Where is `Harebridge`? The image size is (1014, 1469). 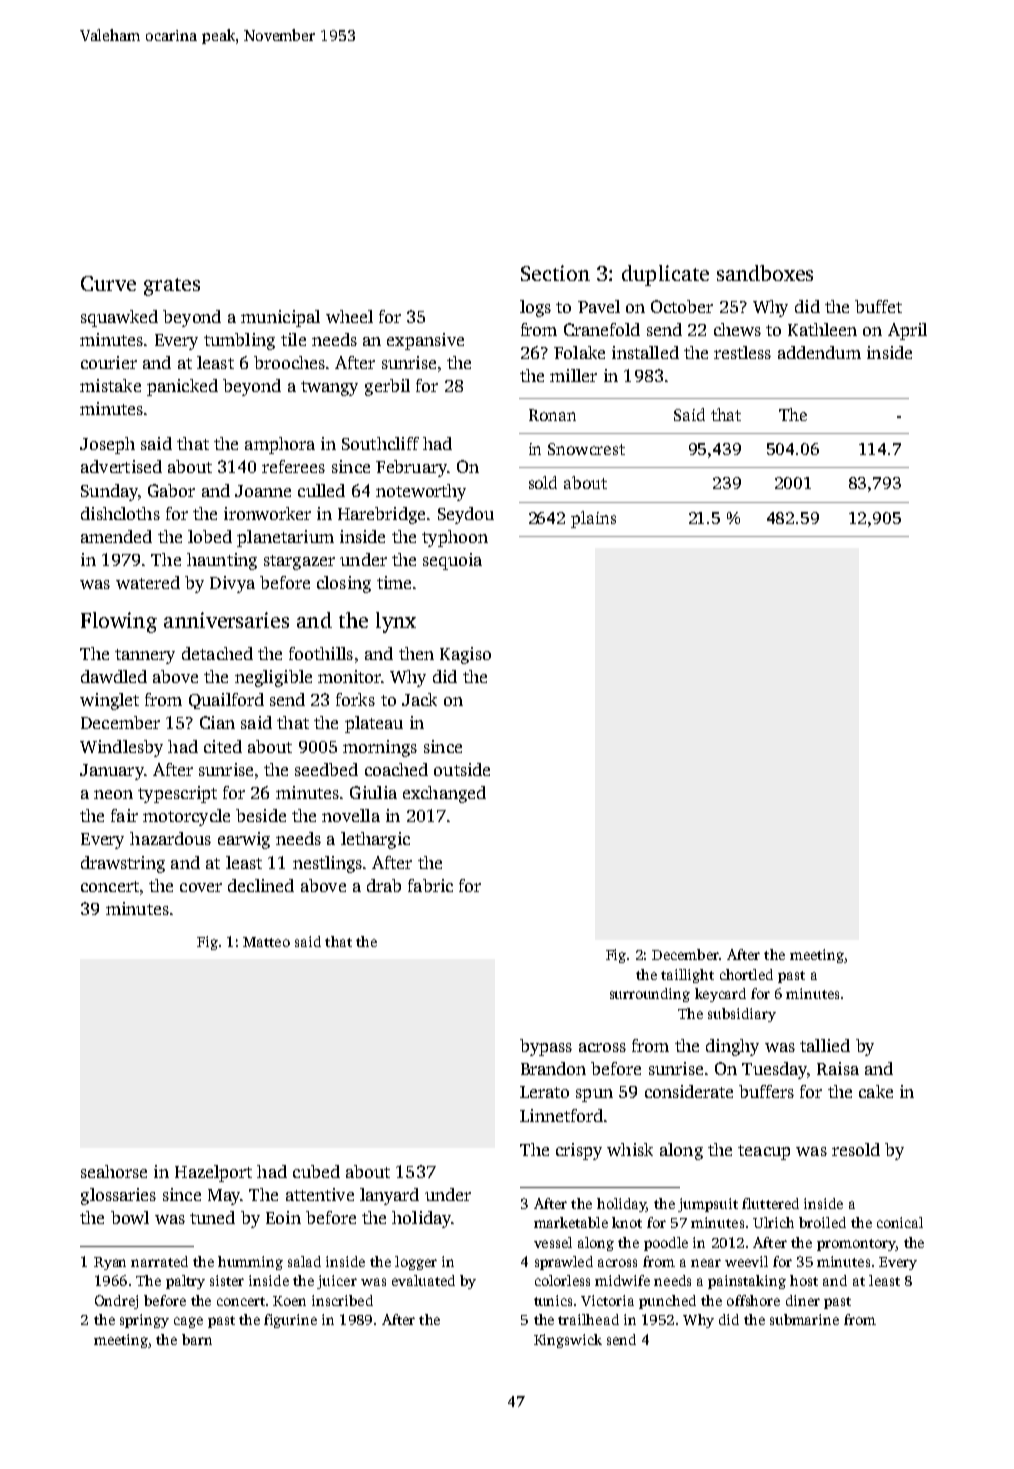 Harebridge is located at coordinates (381, 515).
